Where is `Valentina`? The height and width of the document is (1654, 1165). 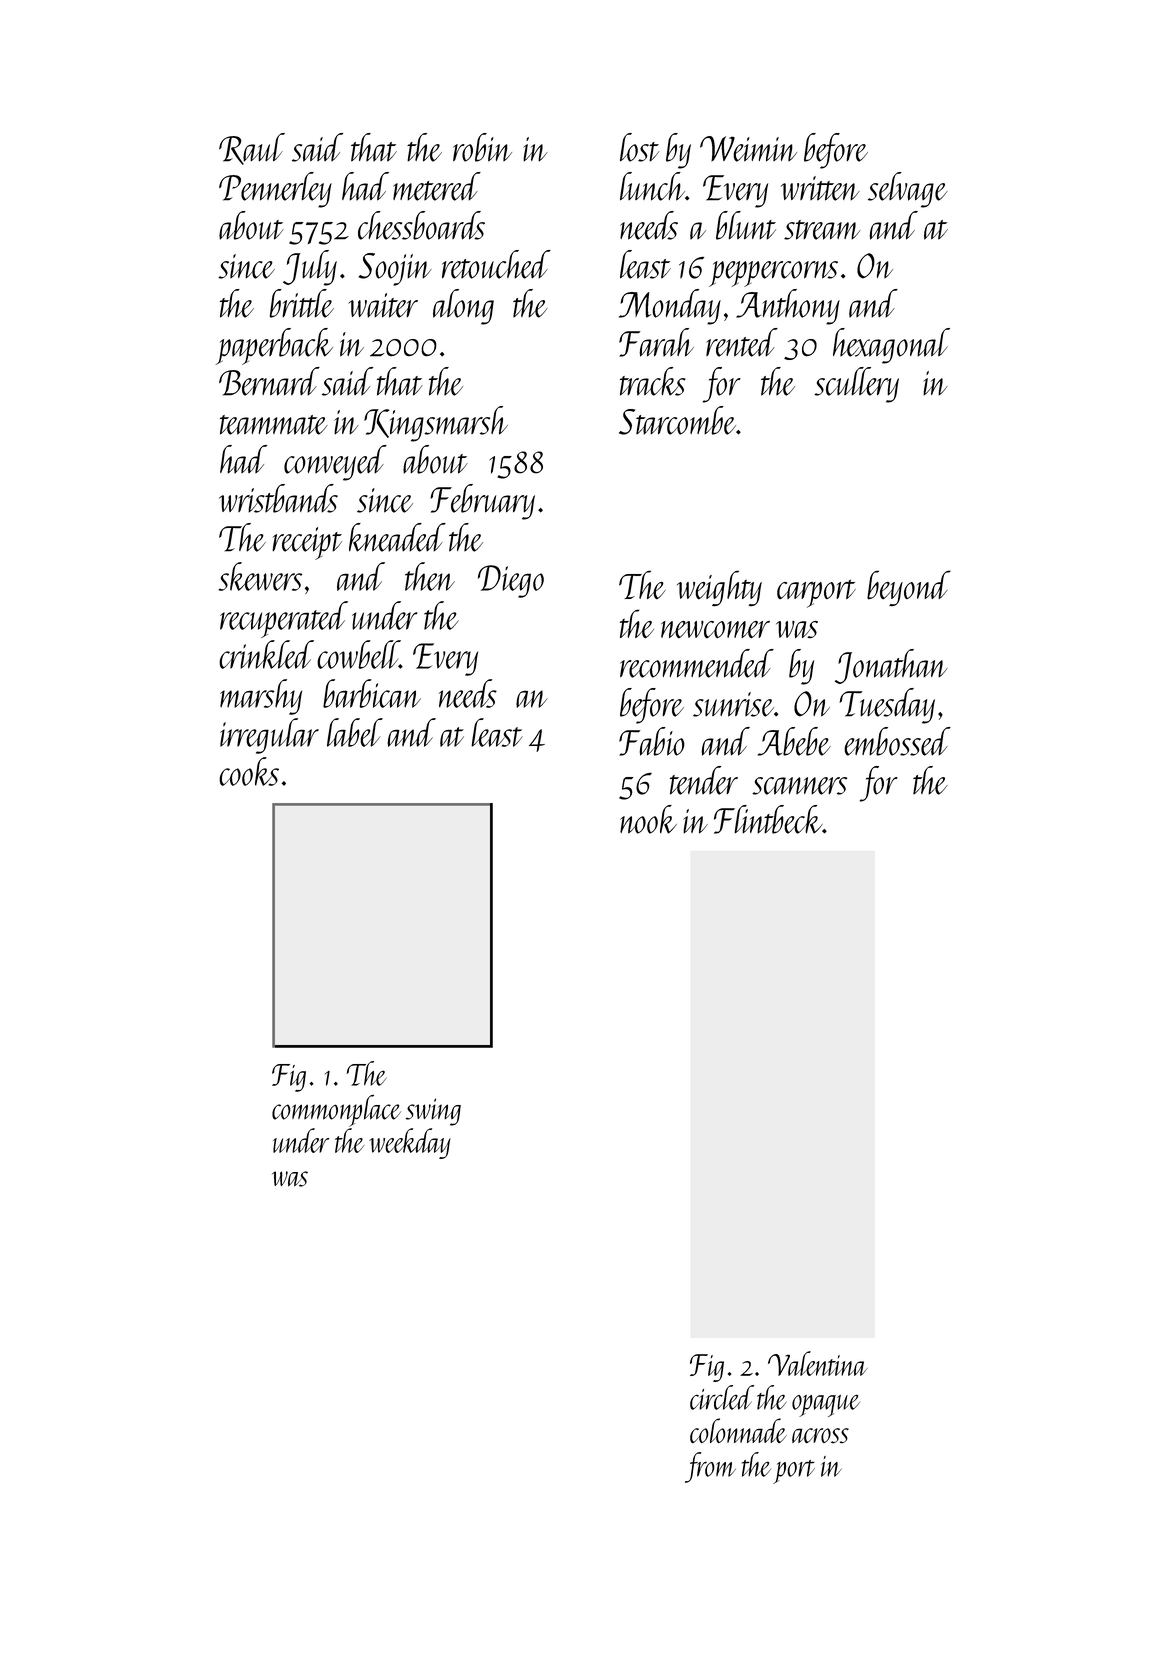 Valentina is located at coordinates (818, 1363).
